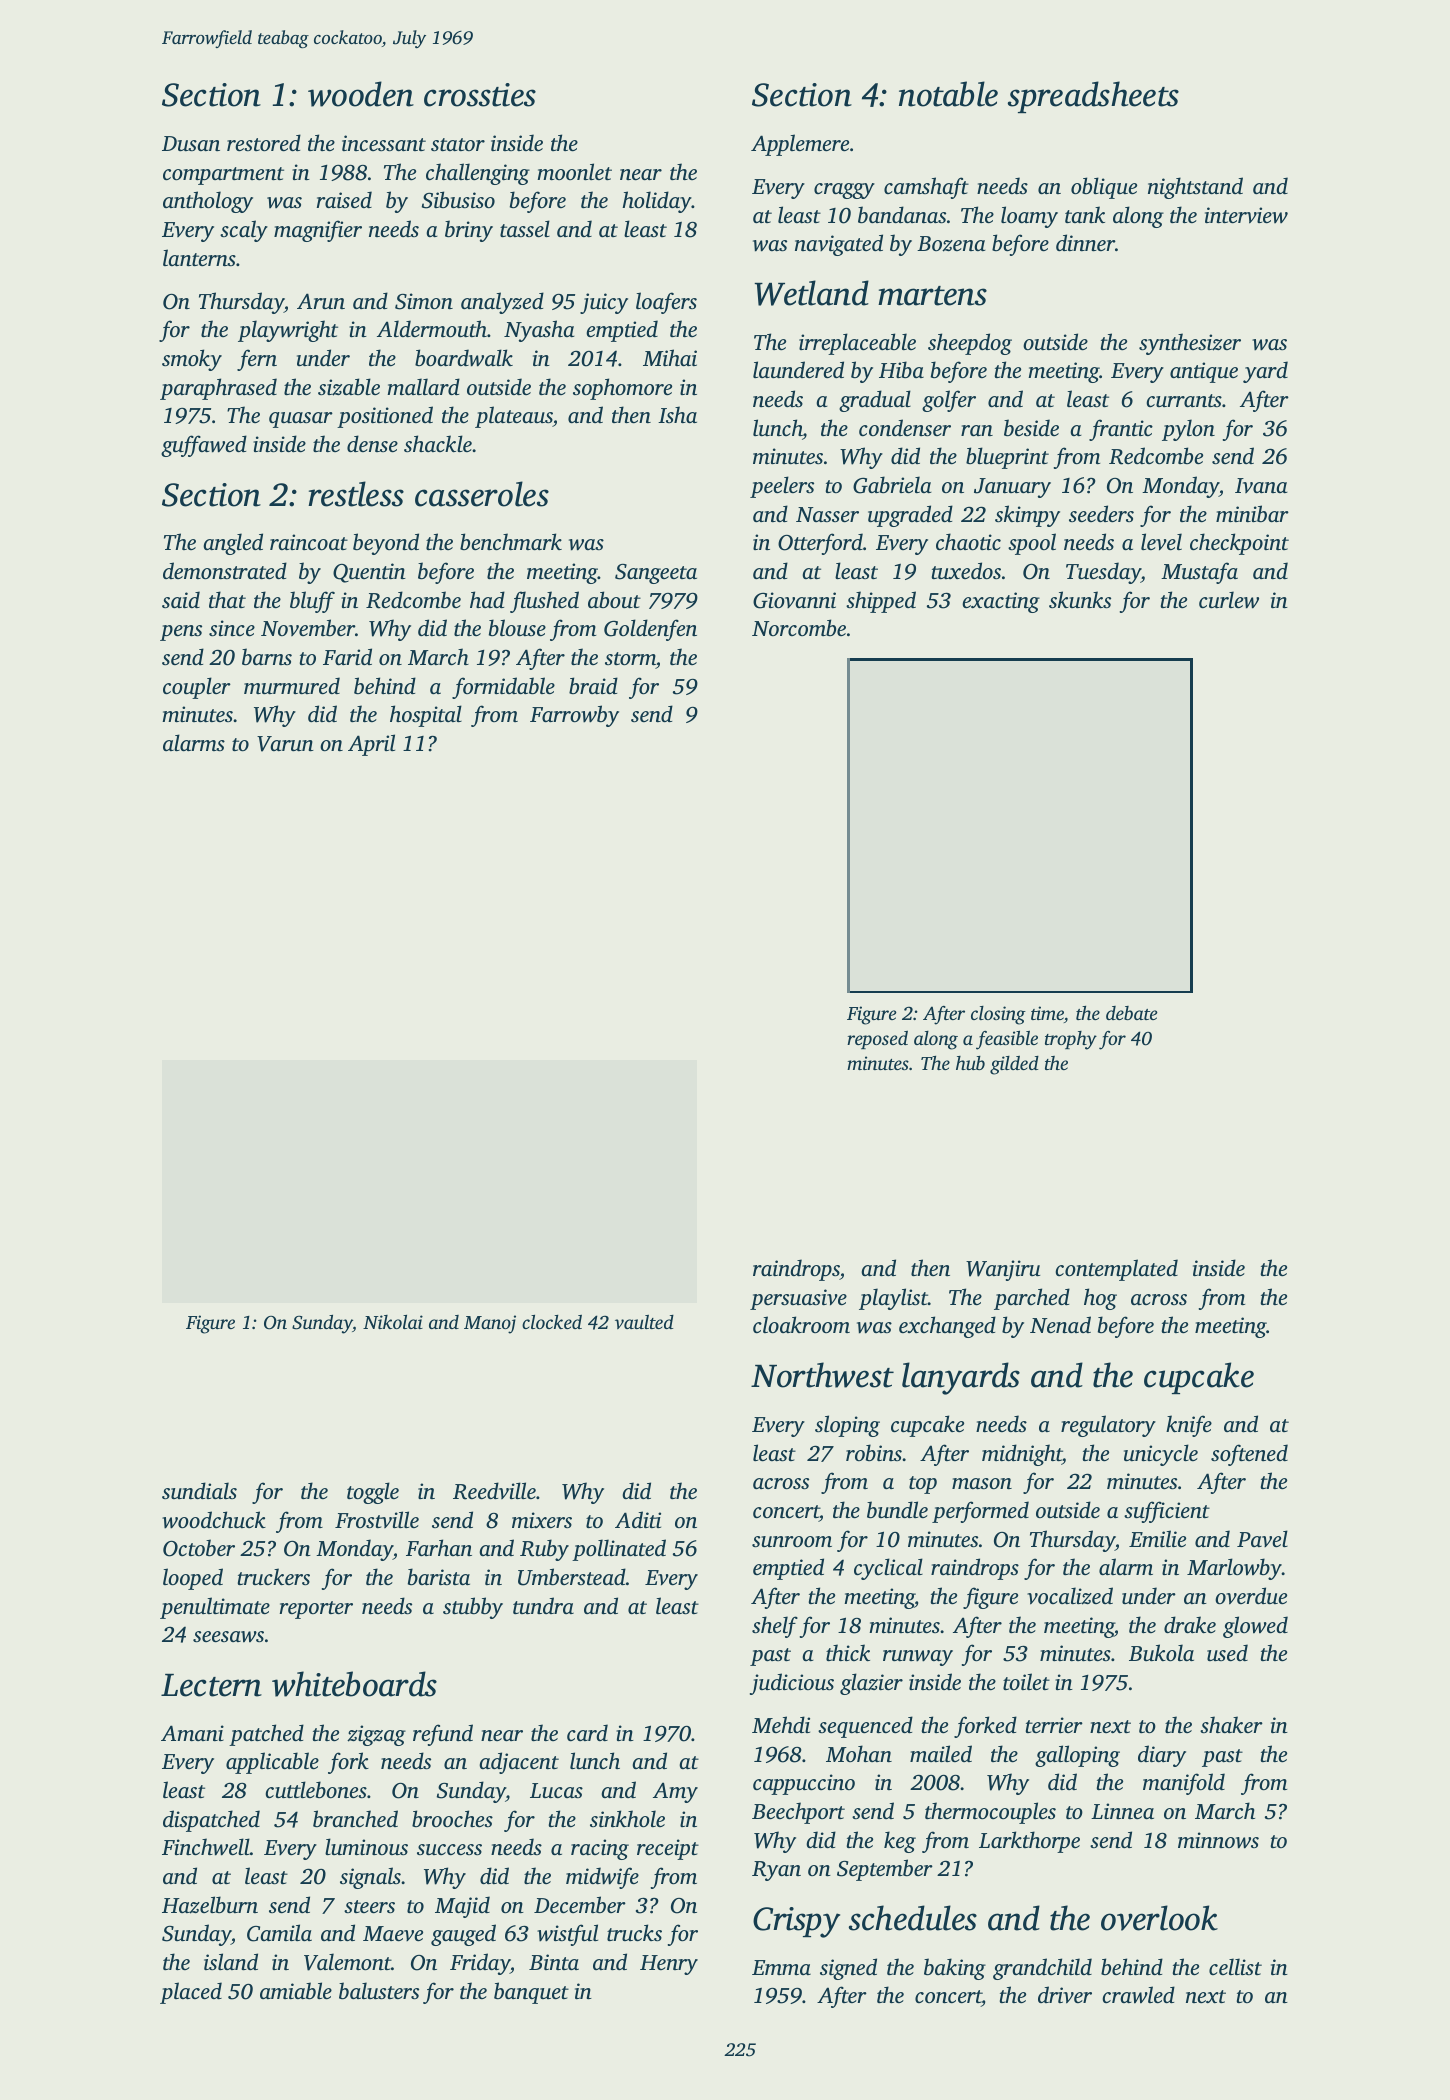 The width and height of the screenshot is (1450, 2100). Describe the element at coordinates (990, 1813) in the screenshot. I see `thermocouples` at that location.
